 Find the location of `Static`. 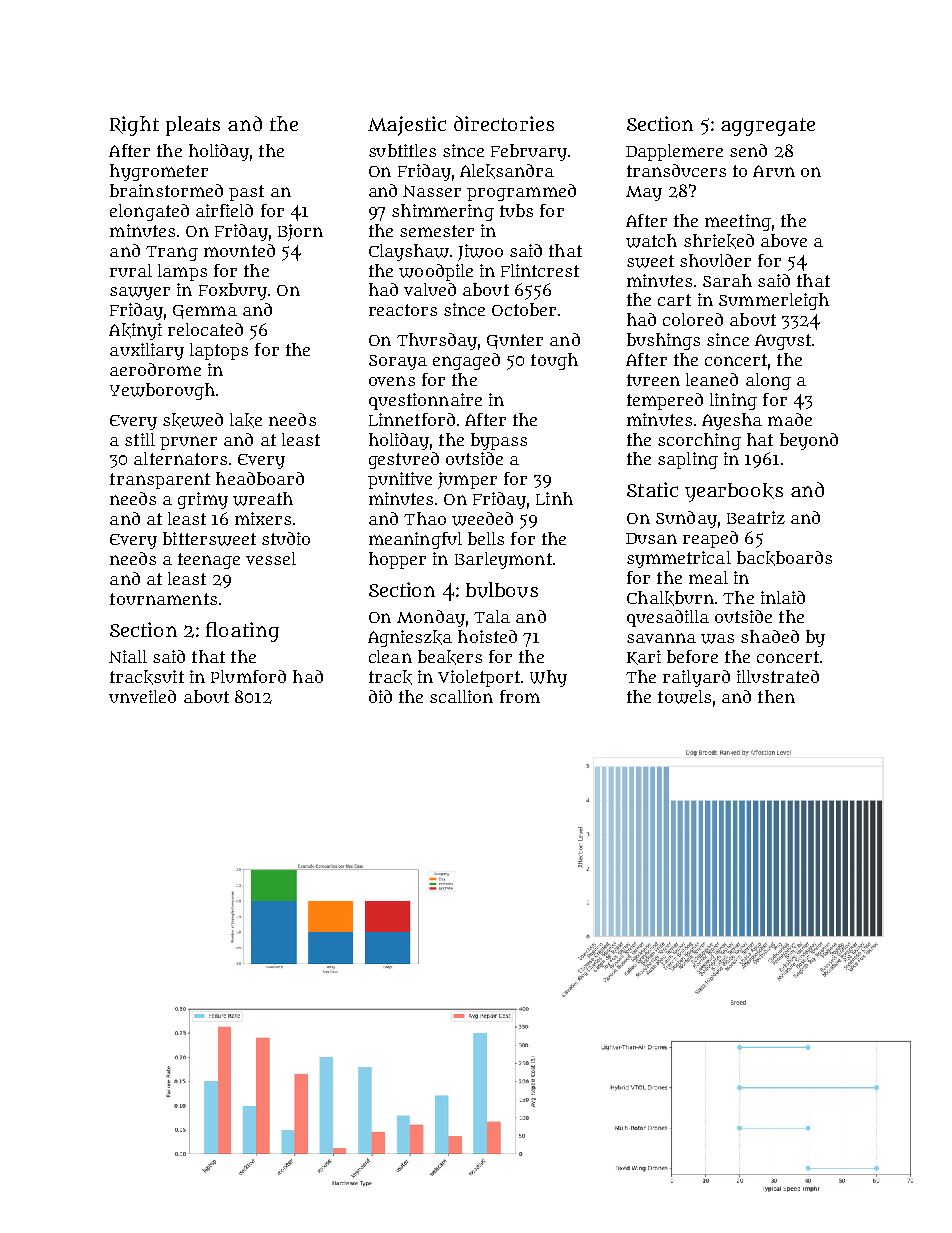

Static is located at coordinates (652, 489).
